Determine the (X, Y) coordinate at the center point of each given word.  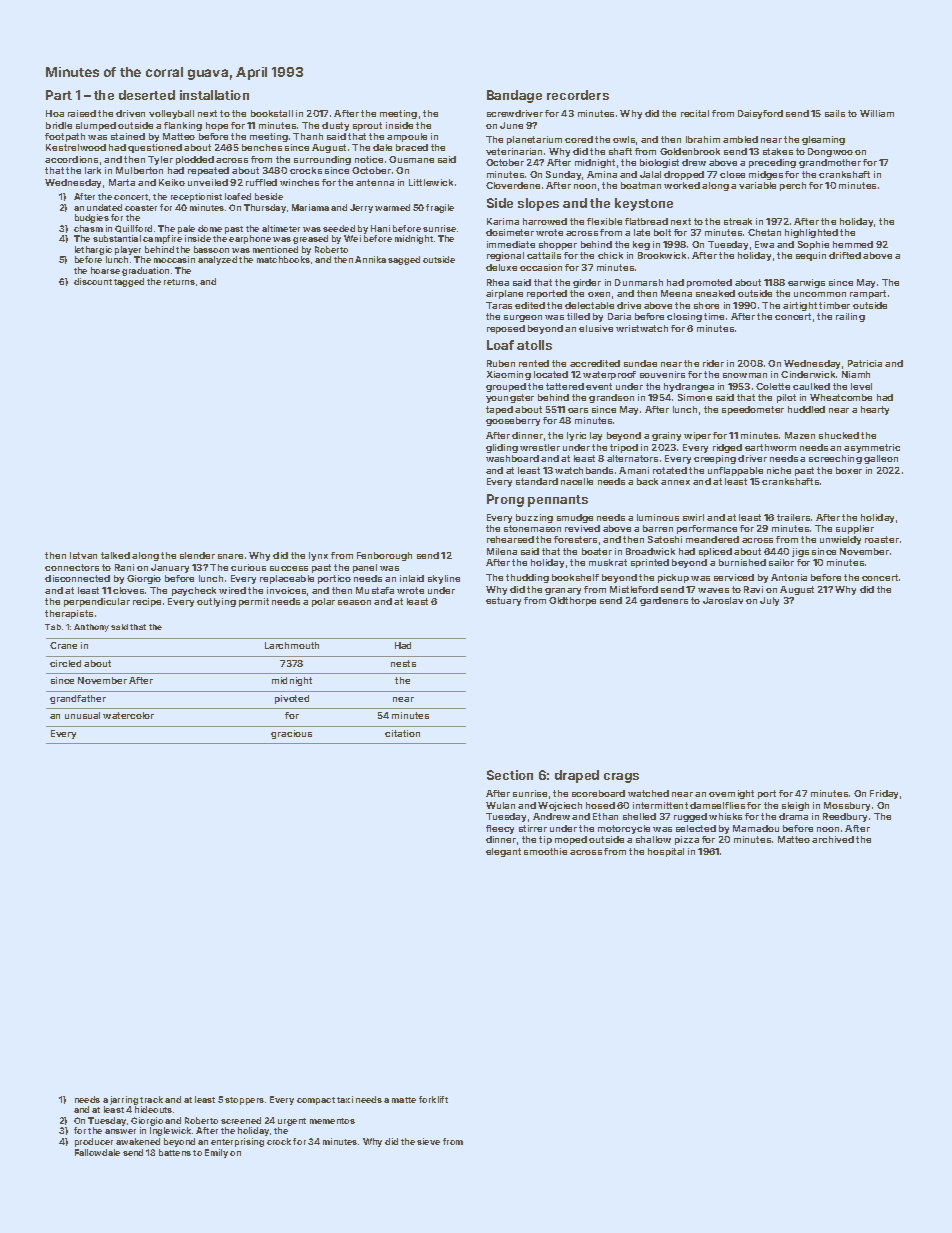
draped (577, 776)
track (151, 1099)
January (170, 568)
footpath (65, 137)
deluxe (501, 267)
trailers (793, 517)
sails (835, 113)
